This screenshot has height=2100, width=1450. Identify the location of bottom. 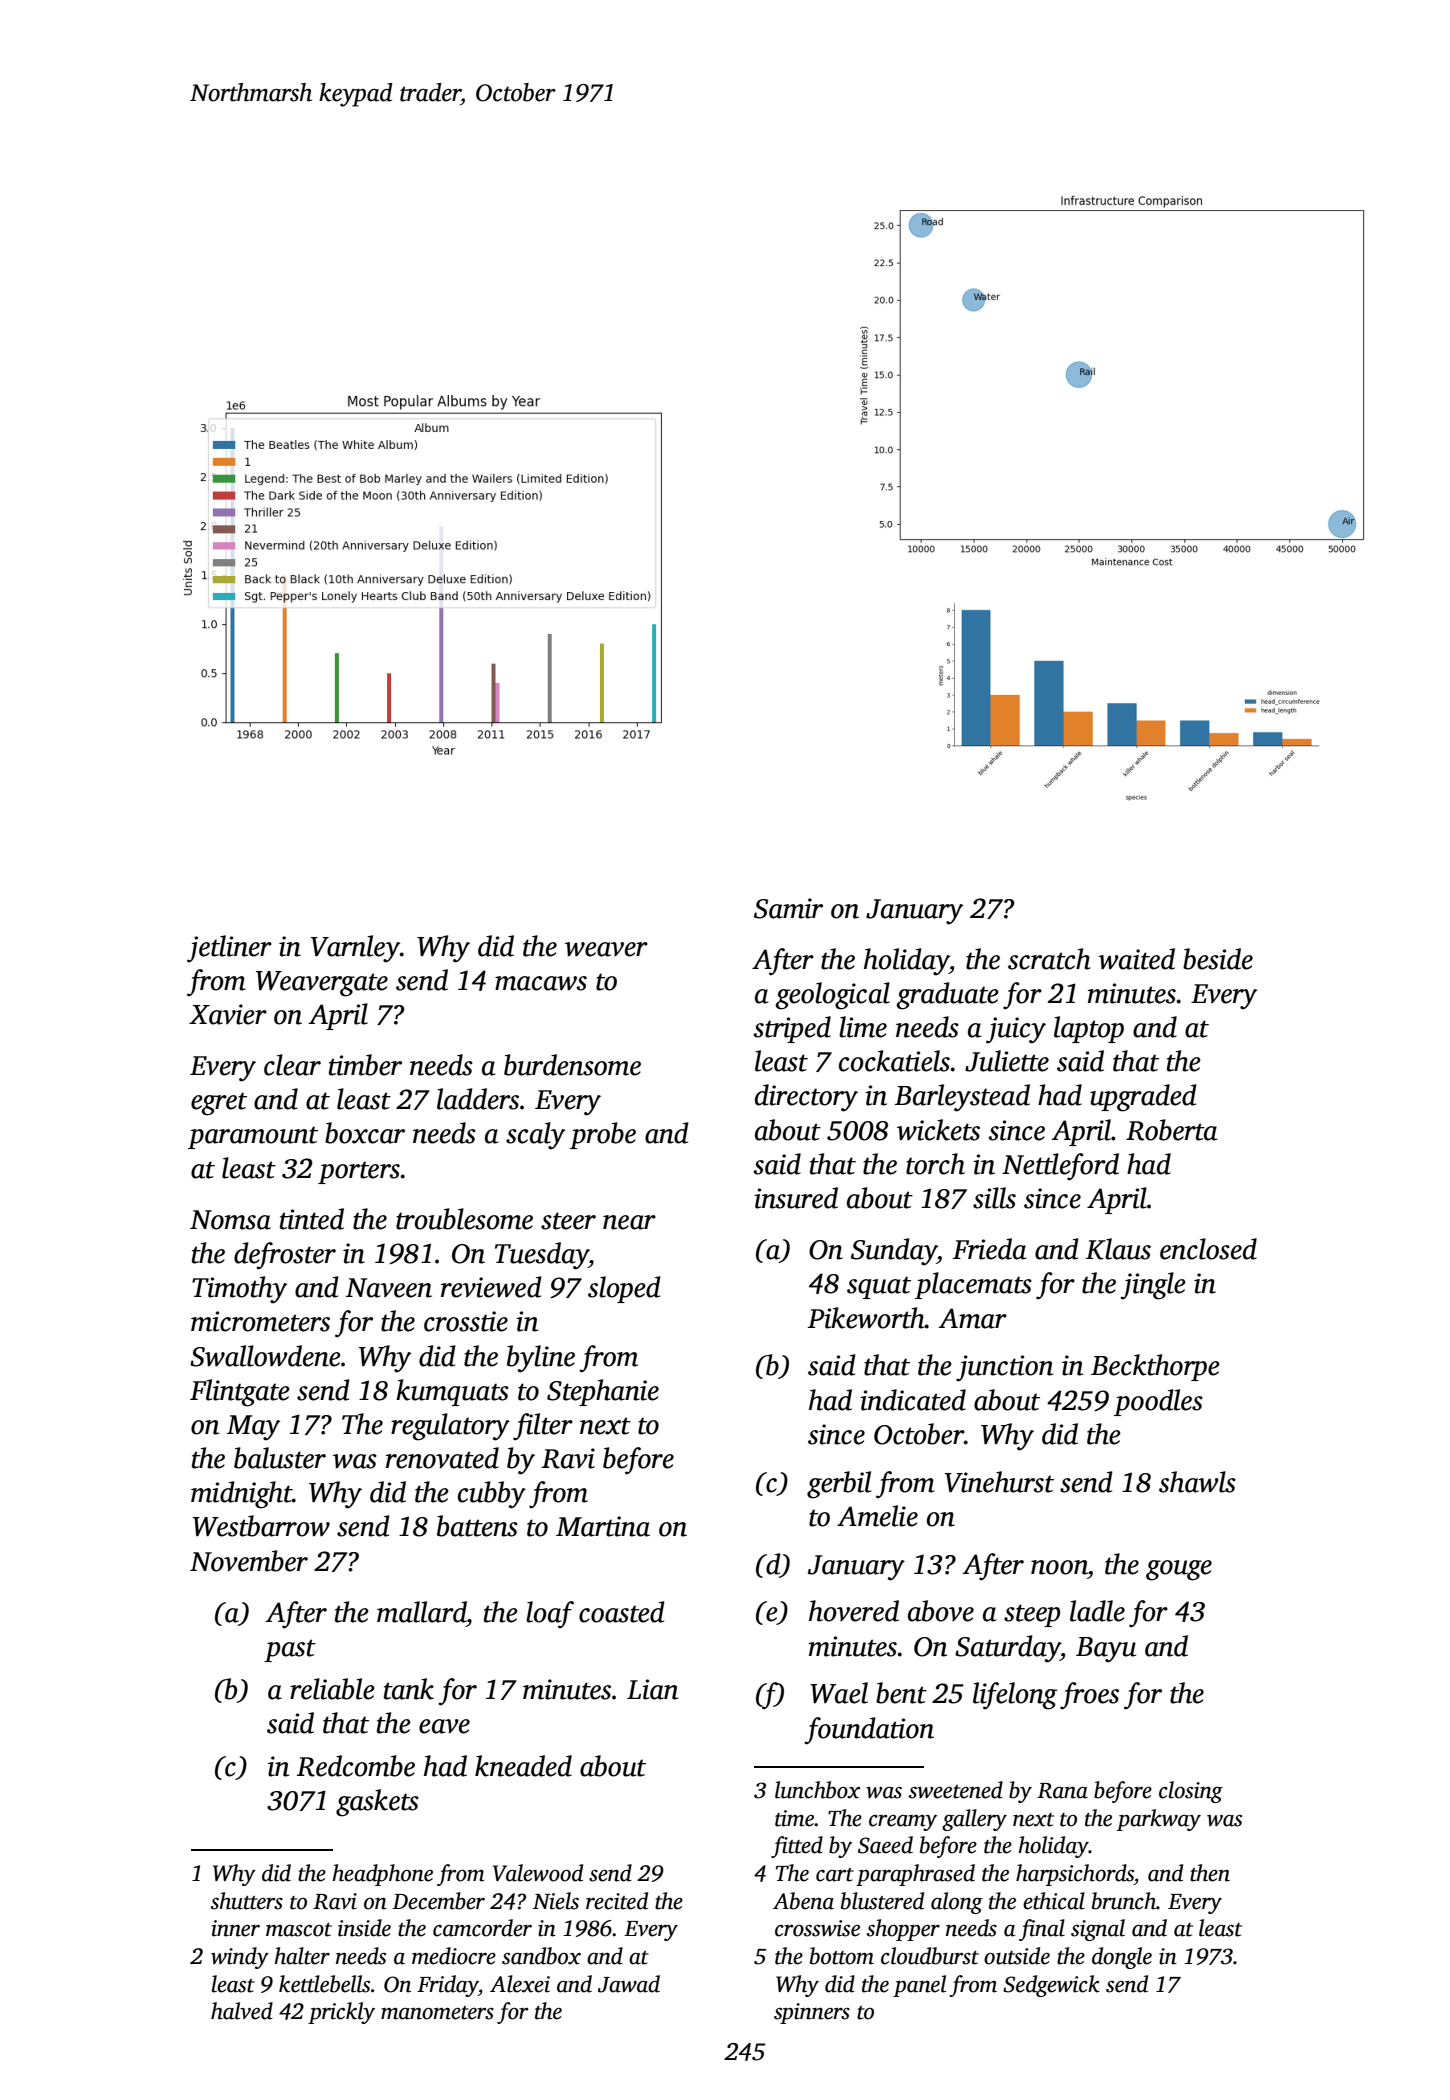
(842, 1956).
